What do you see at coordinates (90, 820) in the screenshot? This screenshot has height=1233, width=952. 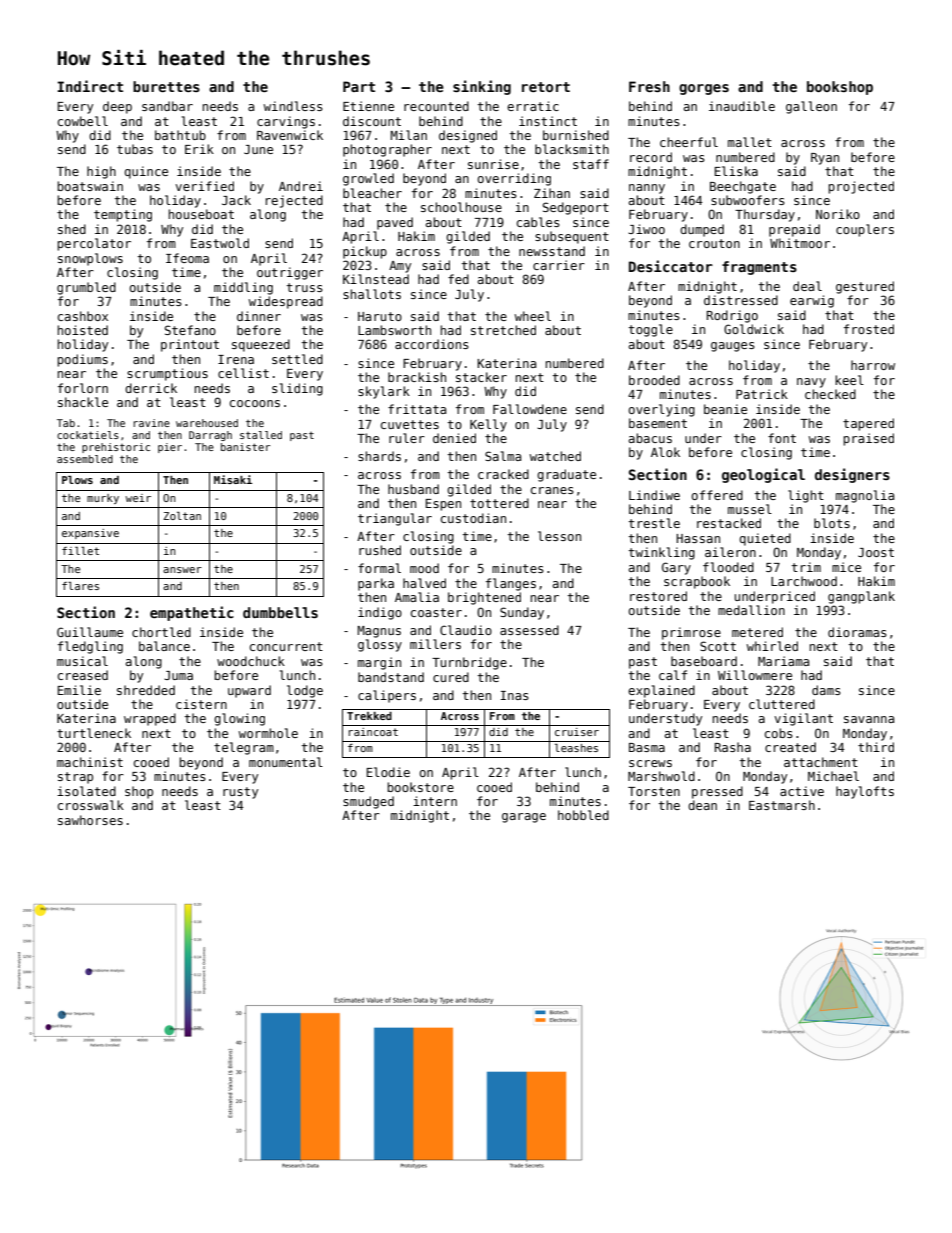 I see `sawhorses` at bounding box center [90, 820].
